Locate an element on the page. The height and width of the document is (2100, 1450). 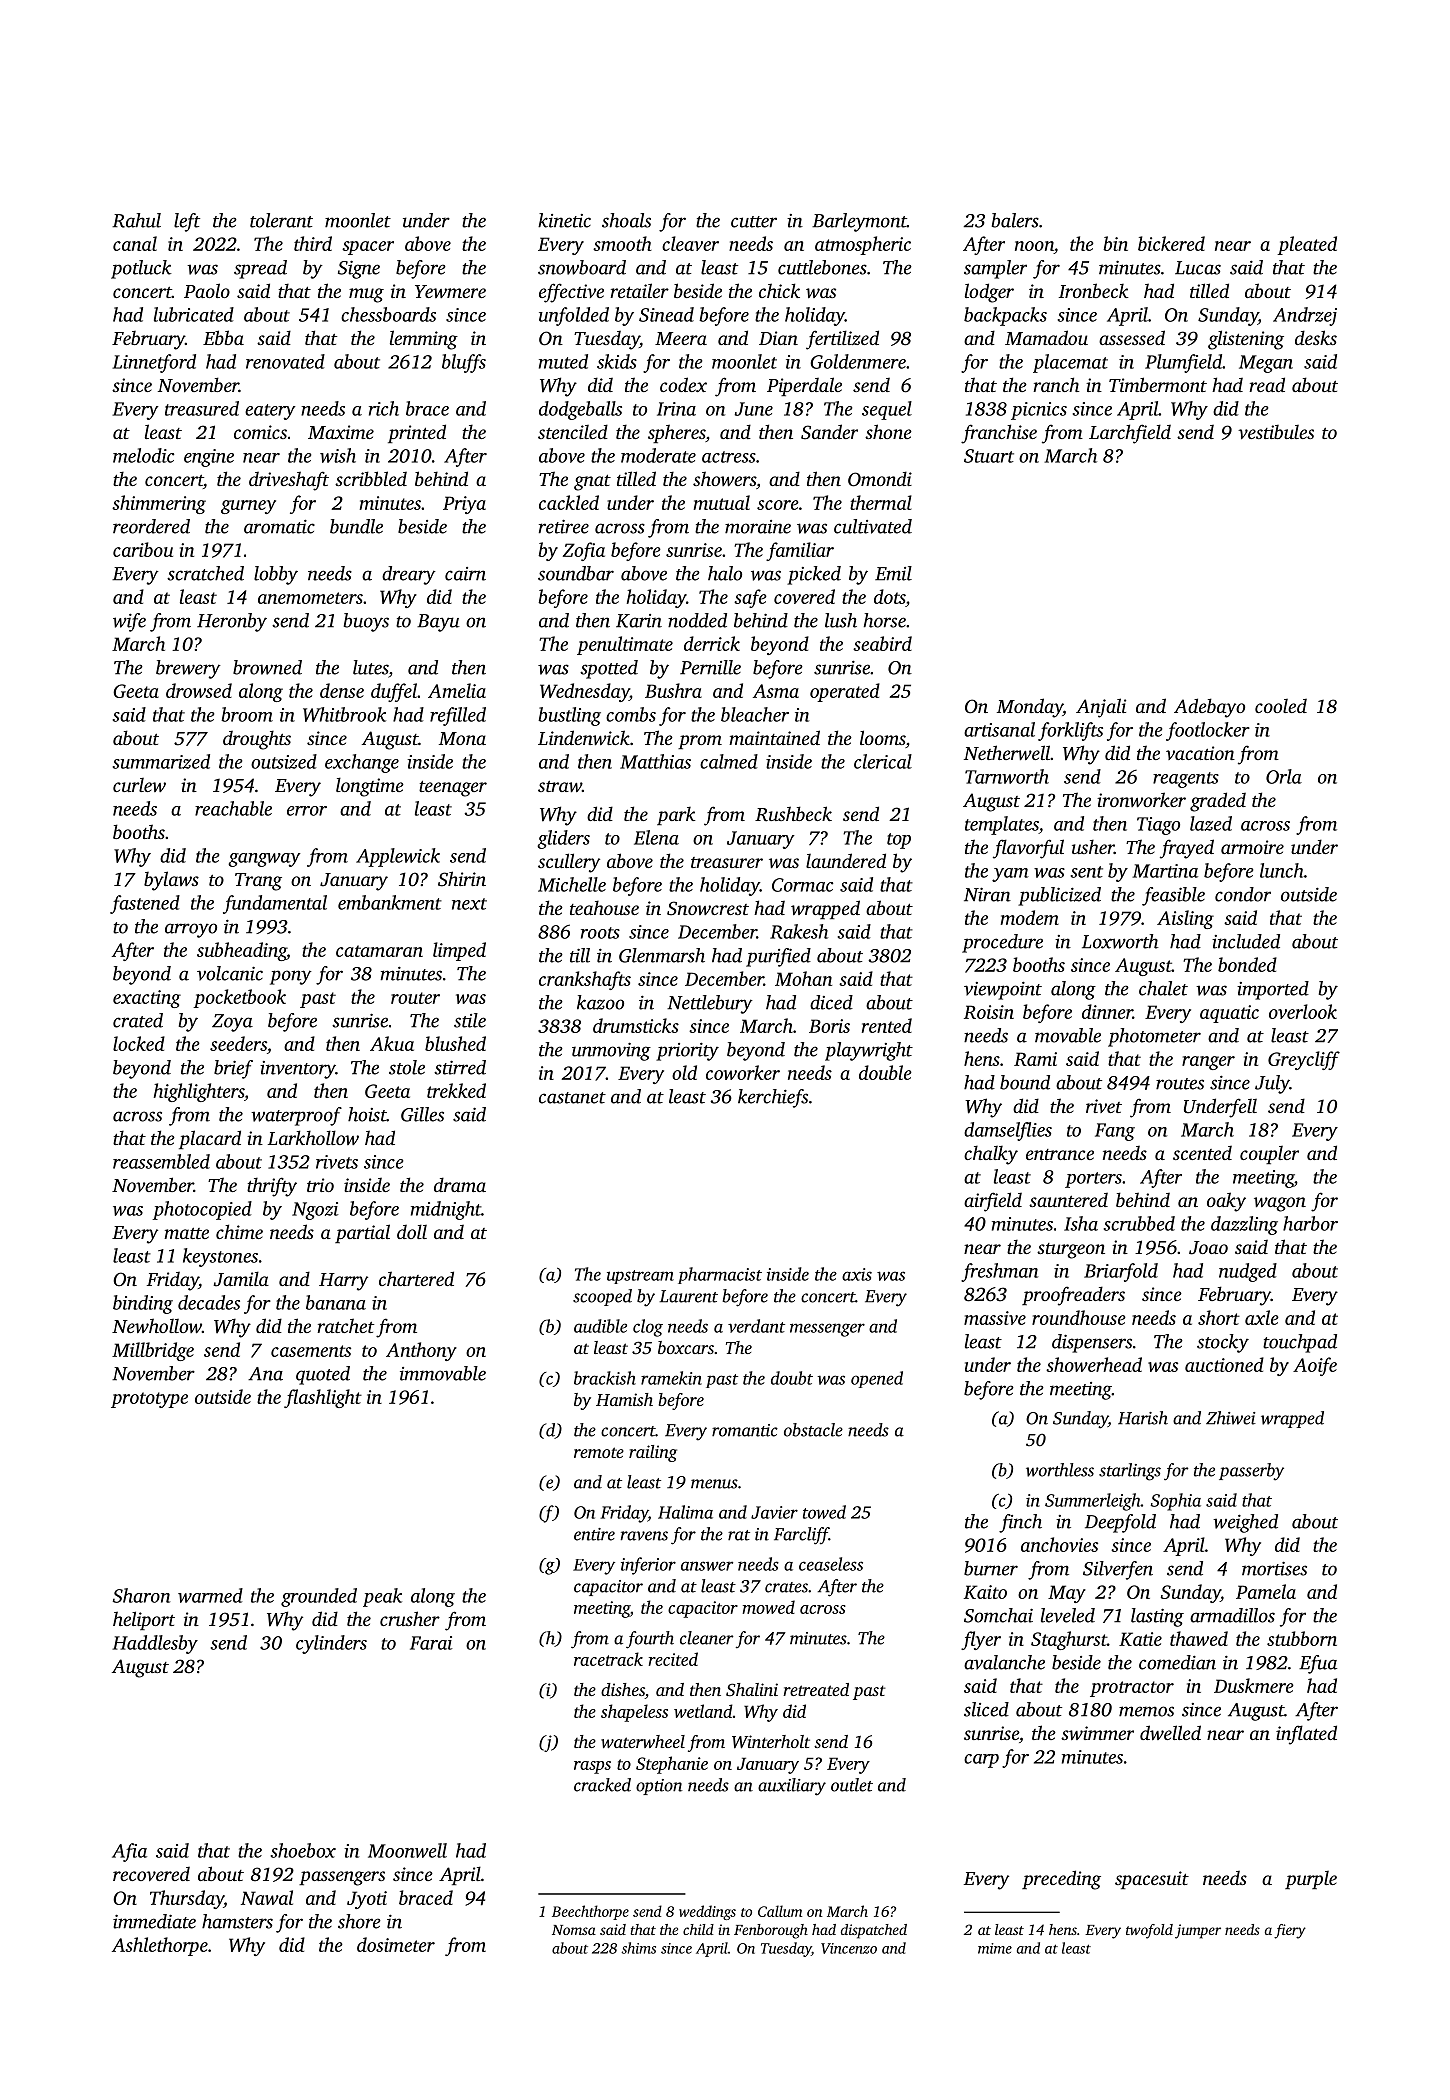
teahouse is located at coordinates (604, 907).
